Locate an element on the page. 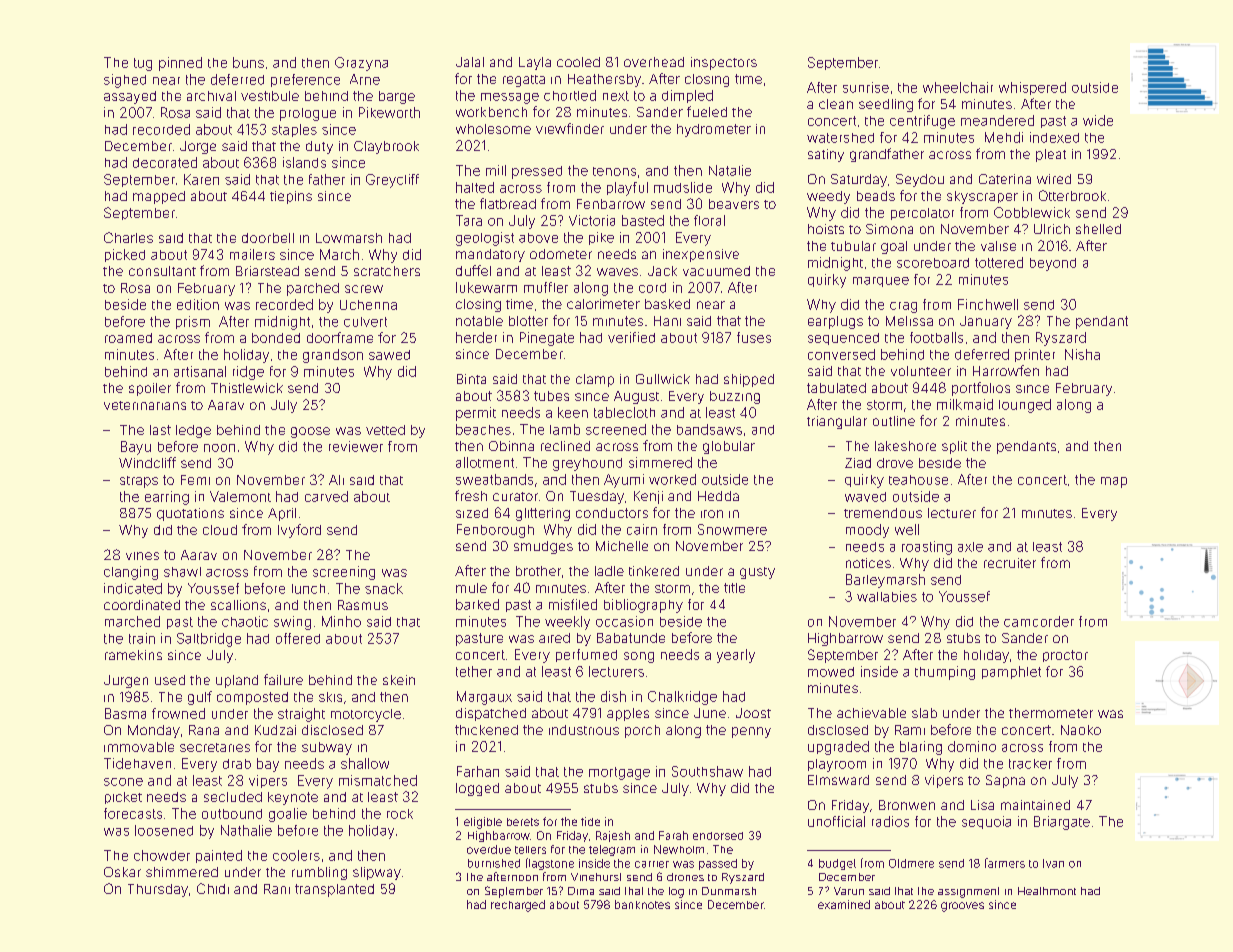 The image size is (1233, 952). recharged is located at coordinates (518, 906).
